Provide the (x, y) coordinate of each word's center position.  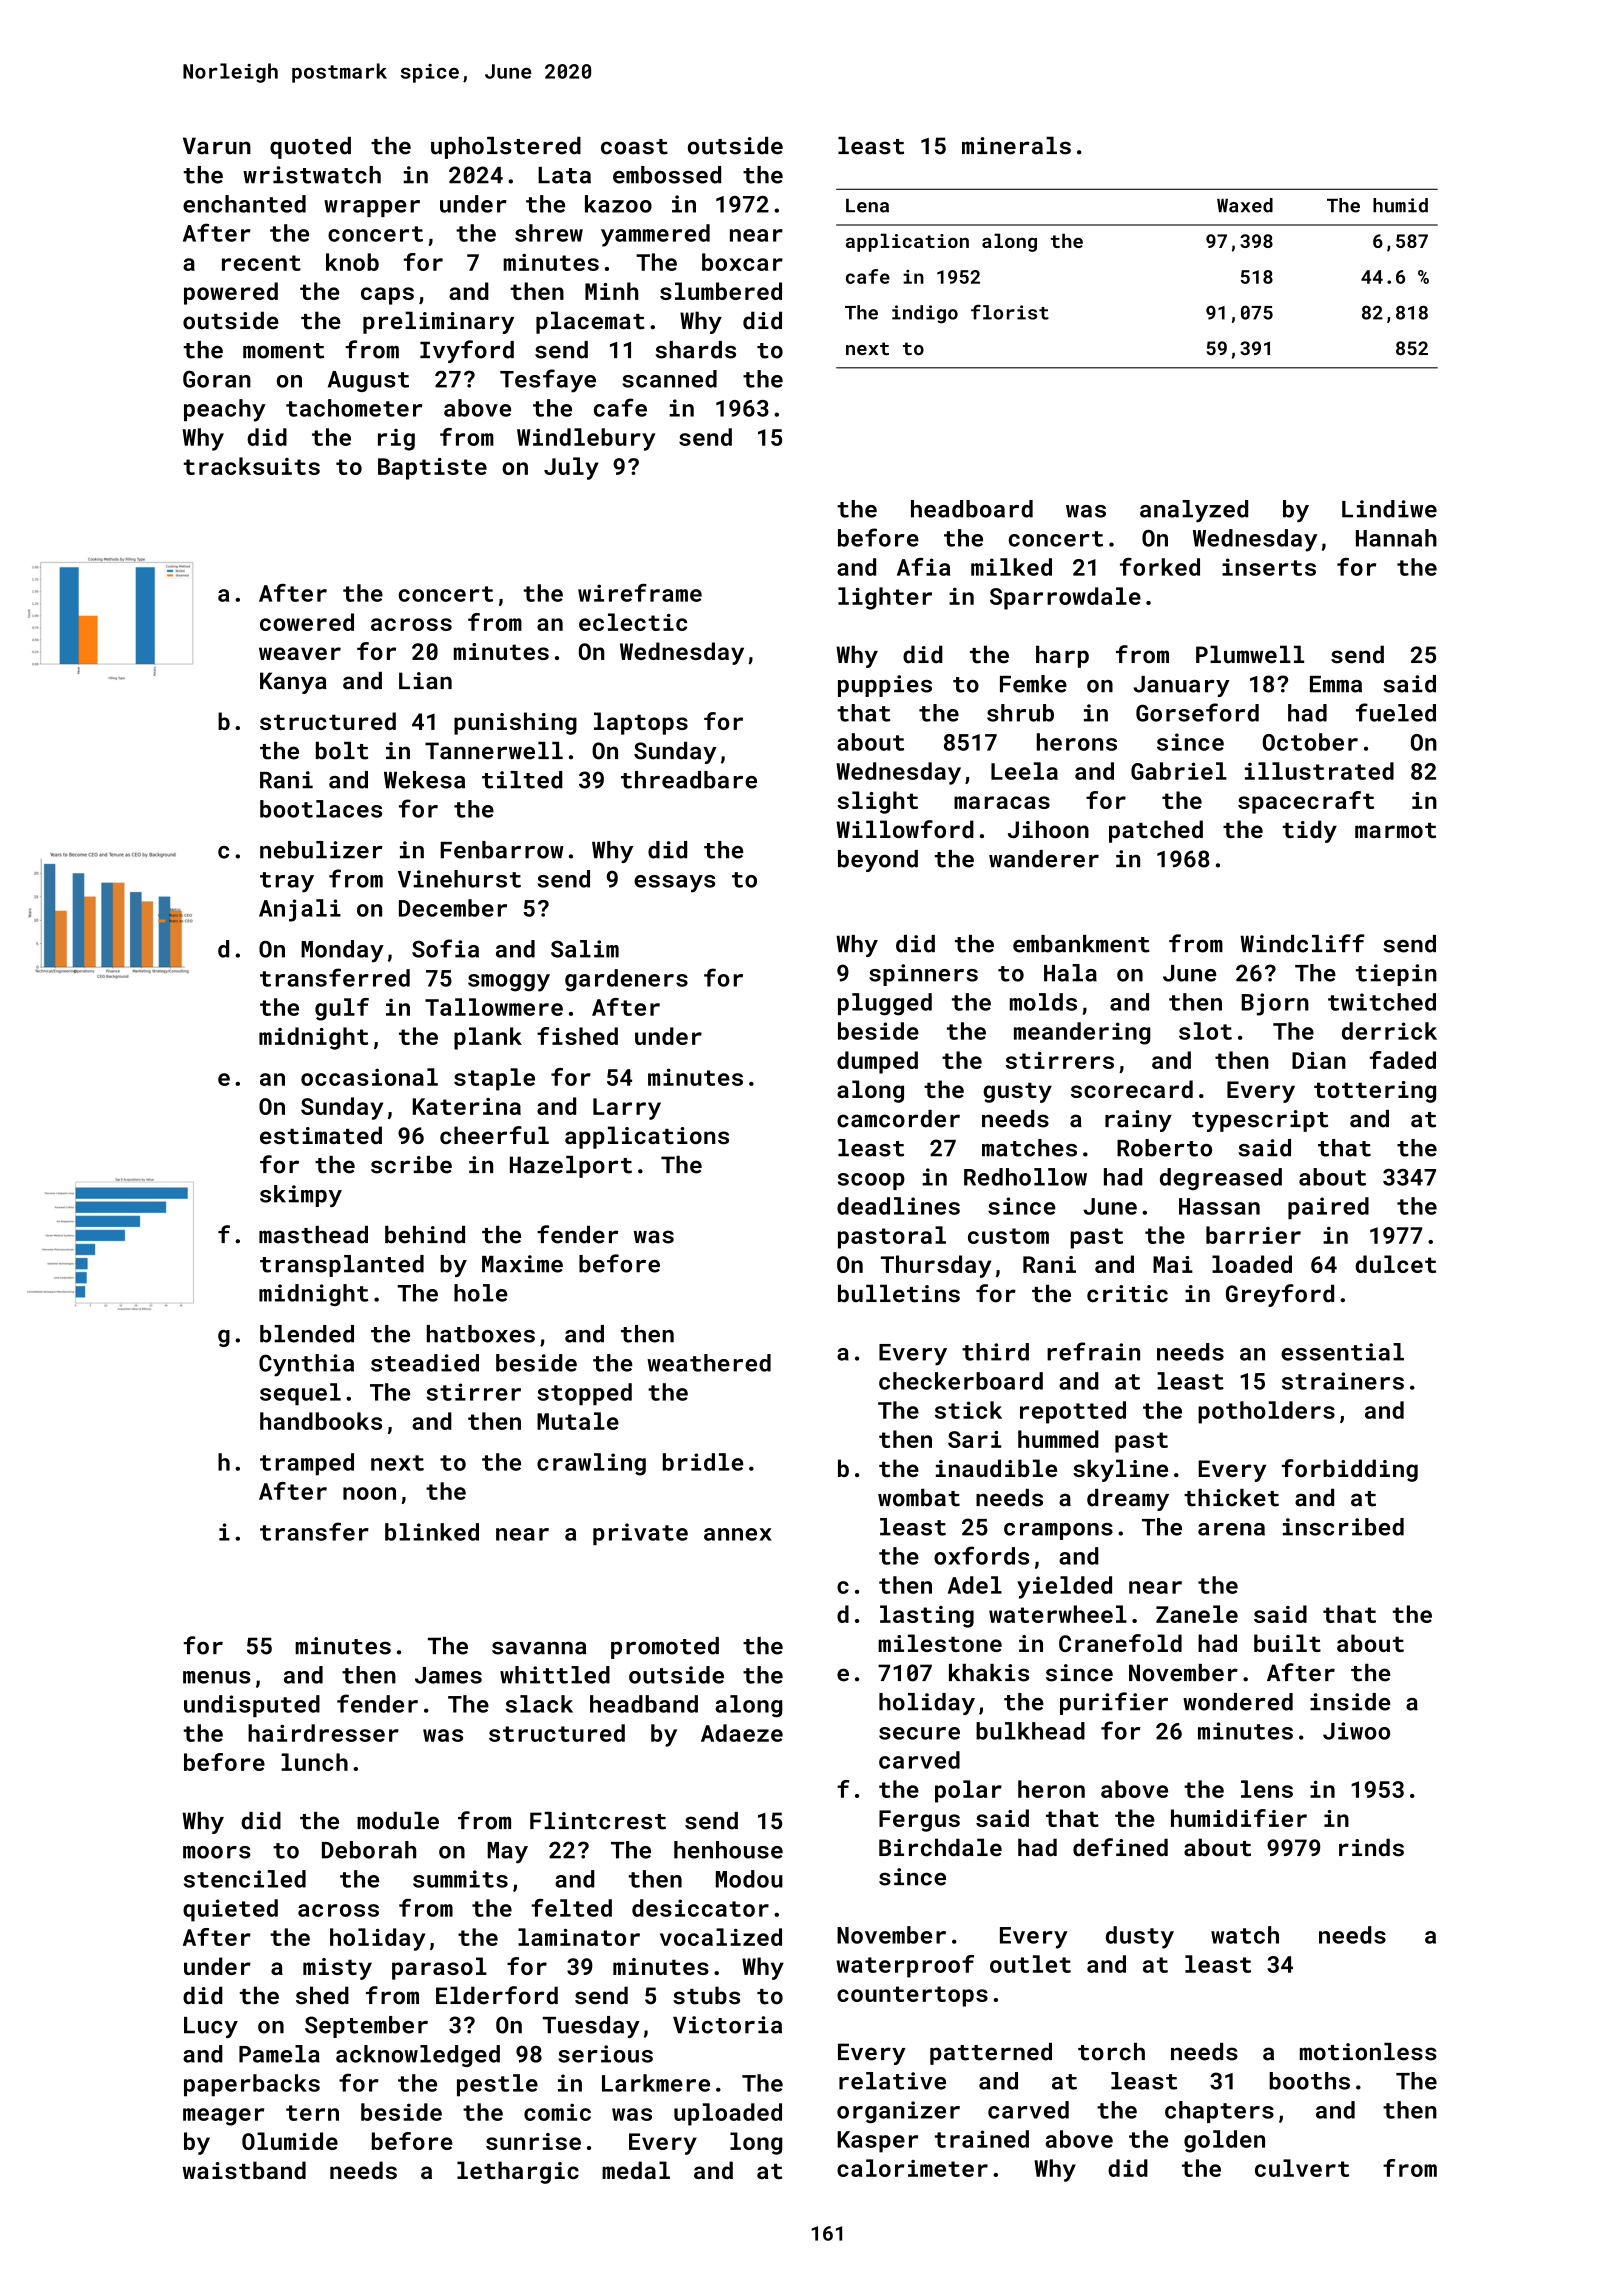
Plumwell (1250, 654)
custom (1008, 1236)
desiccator (700, 1908)
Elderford (497, 1995)
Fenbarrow (502, 850)
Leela (1024, 771)
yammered (655, 235)
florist (1010, 312)
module (398, 1821)
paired (1328, 1208)
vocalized (721, 1937)
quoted (310, 148)
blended (307, 1334)
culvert (1302, 2168)
